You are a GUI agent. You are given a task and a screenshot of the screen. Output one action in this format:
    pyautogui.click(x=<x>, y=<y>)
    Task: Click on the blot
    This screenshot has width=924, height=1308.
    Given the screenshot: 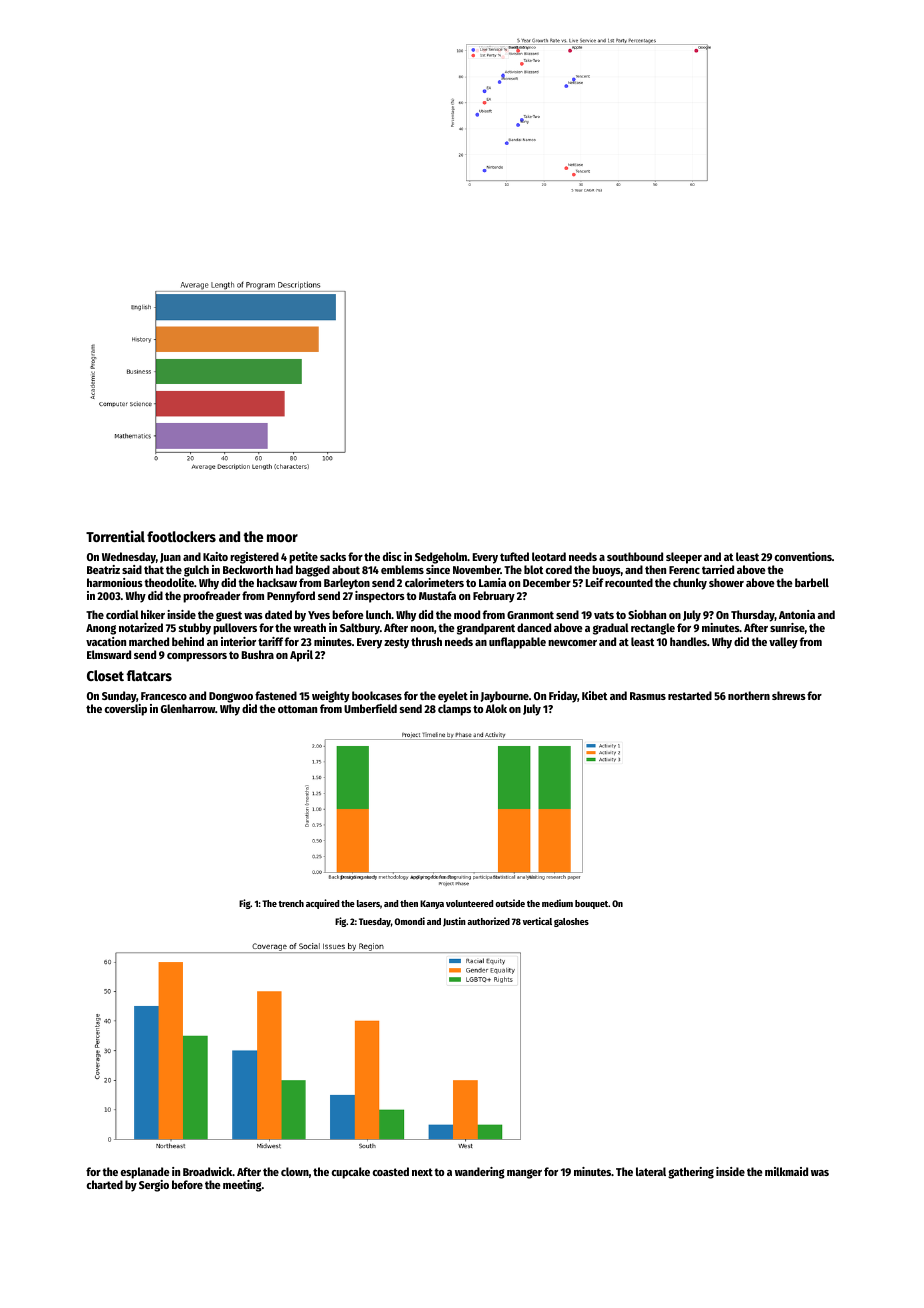 What is the action you would take?
    pyautogui.click(x=533, y=569)
